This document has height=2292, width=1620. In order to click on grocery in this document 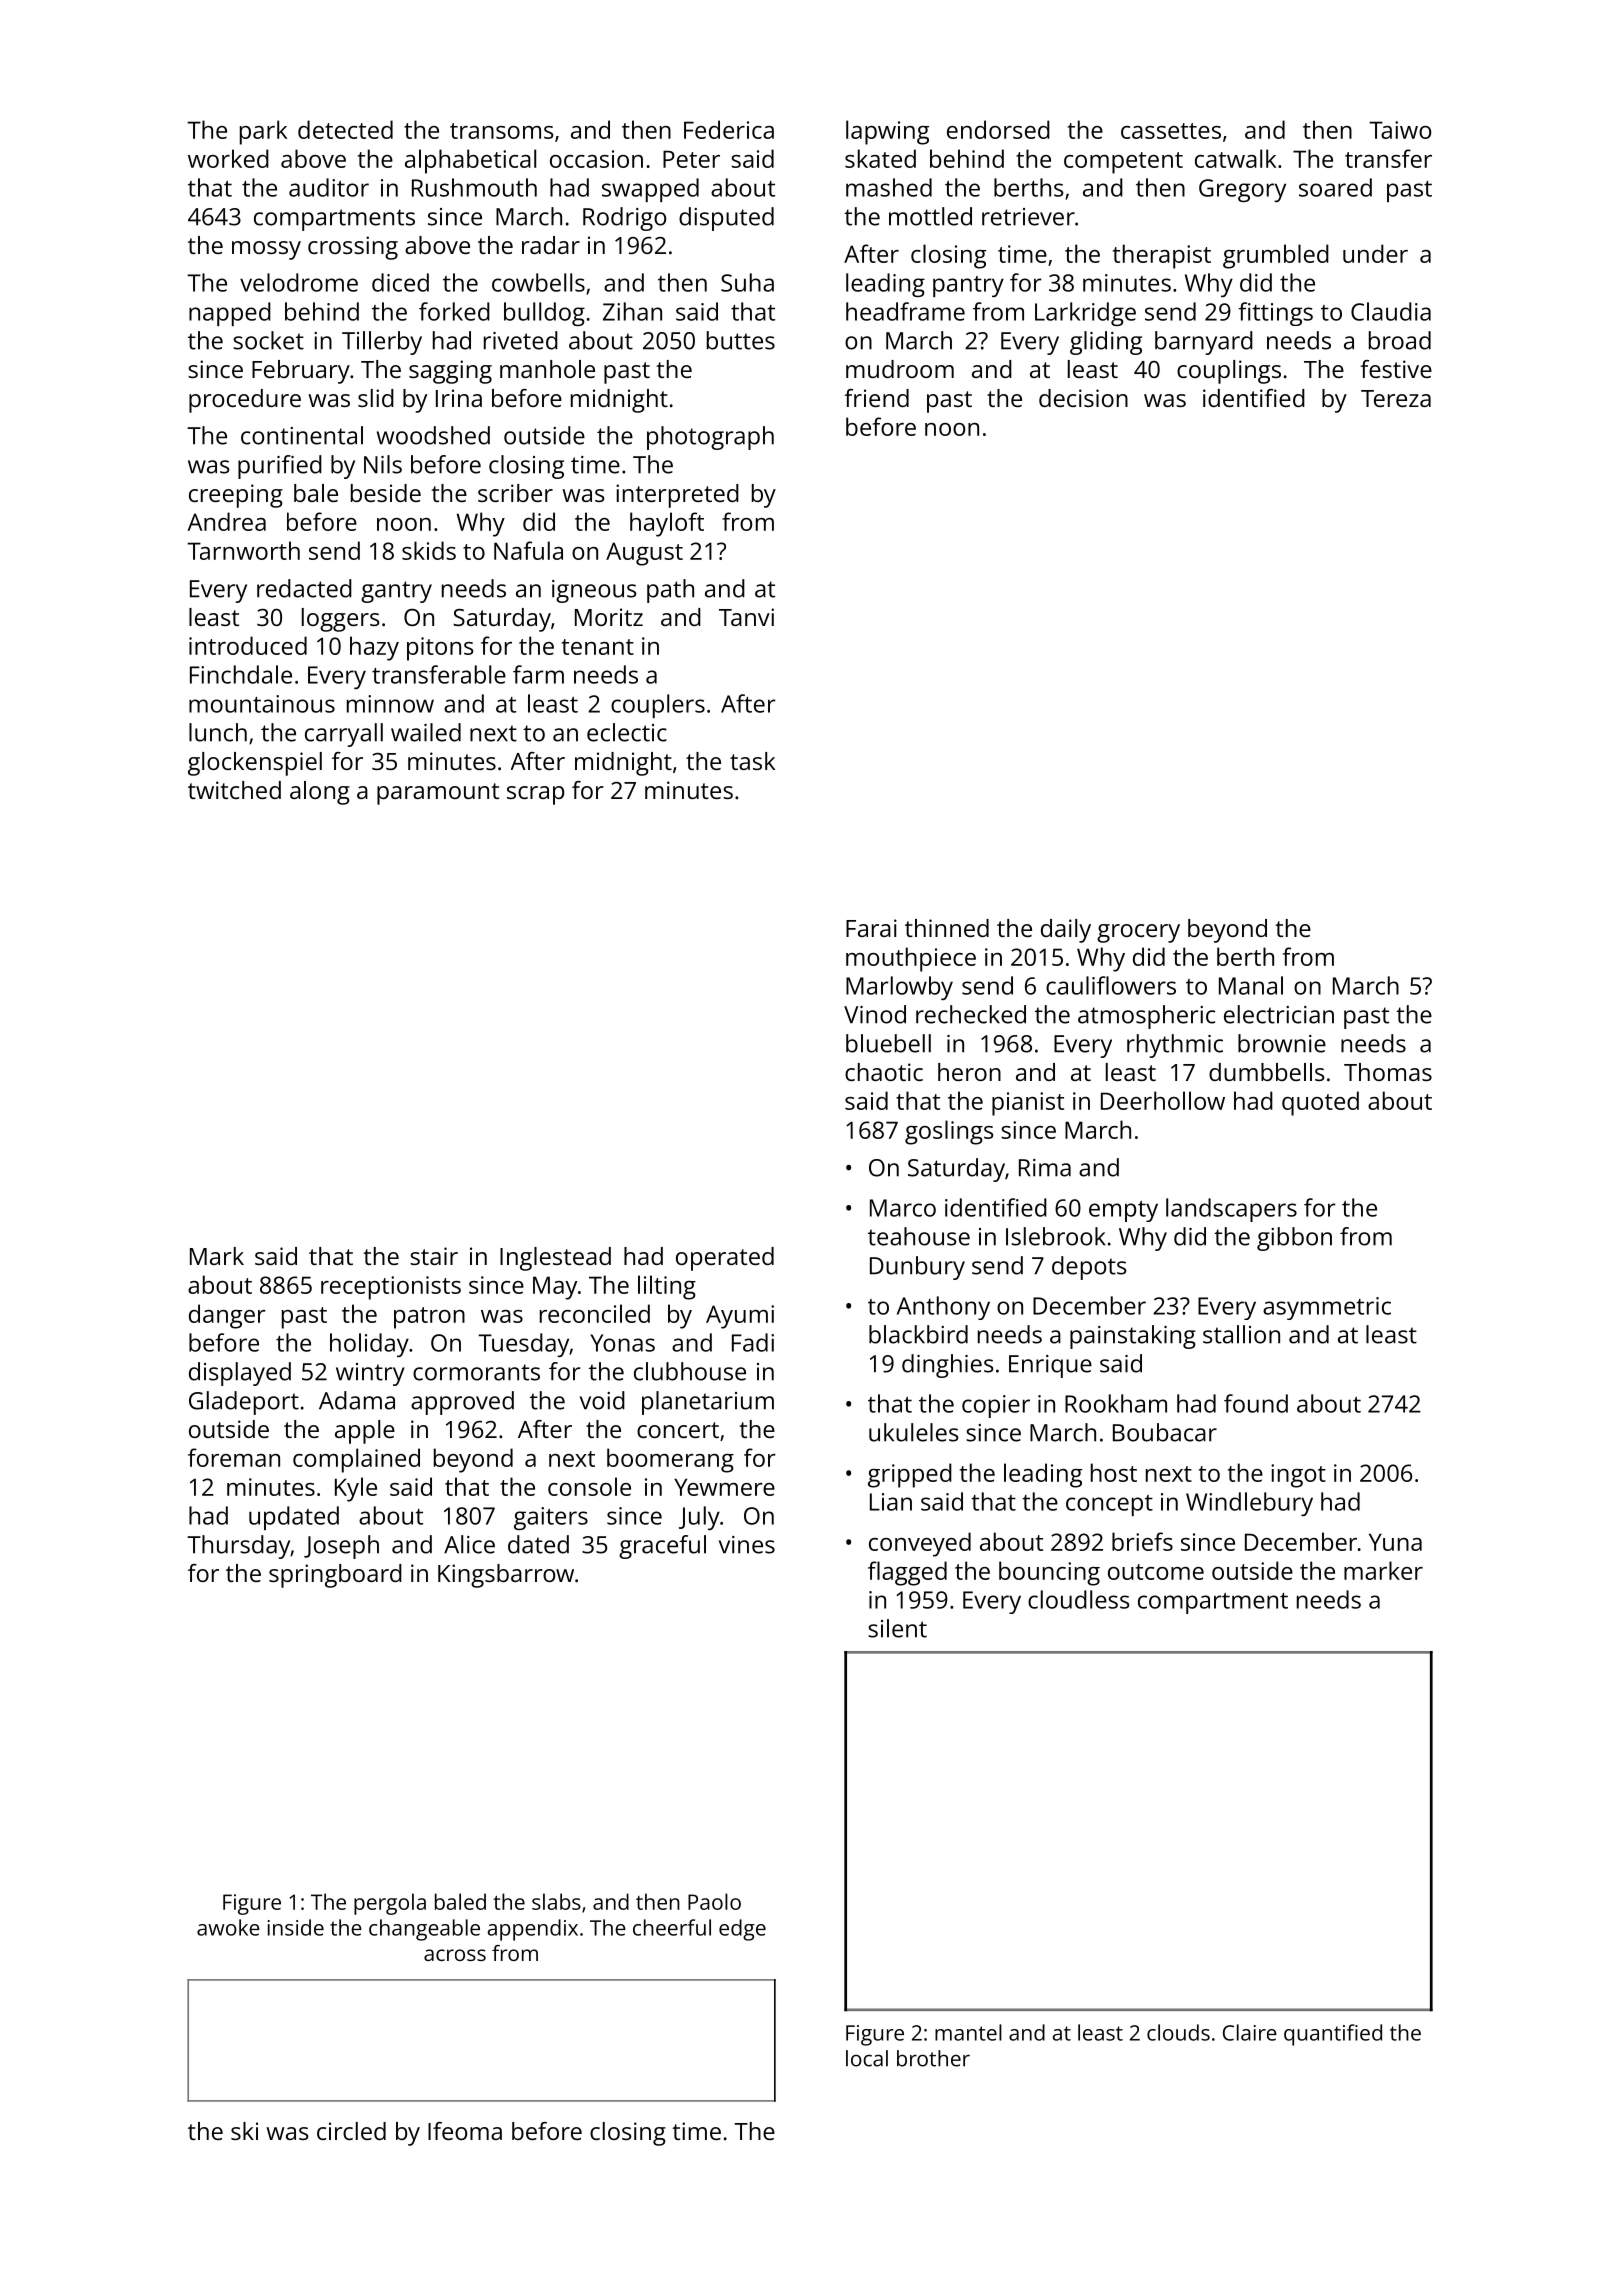, I will do `click(1138, 933)`.
